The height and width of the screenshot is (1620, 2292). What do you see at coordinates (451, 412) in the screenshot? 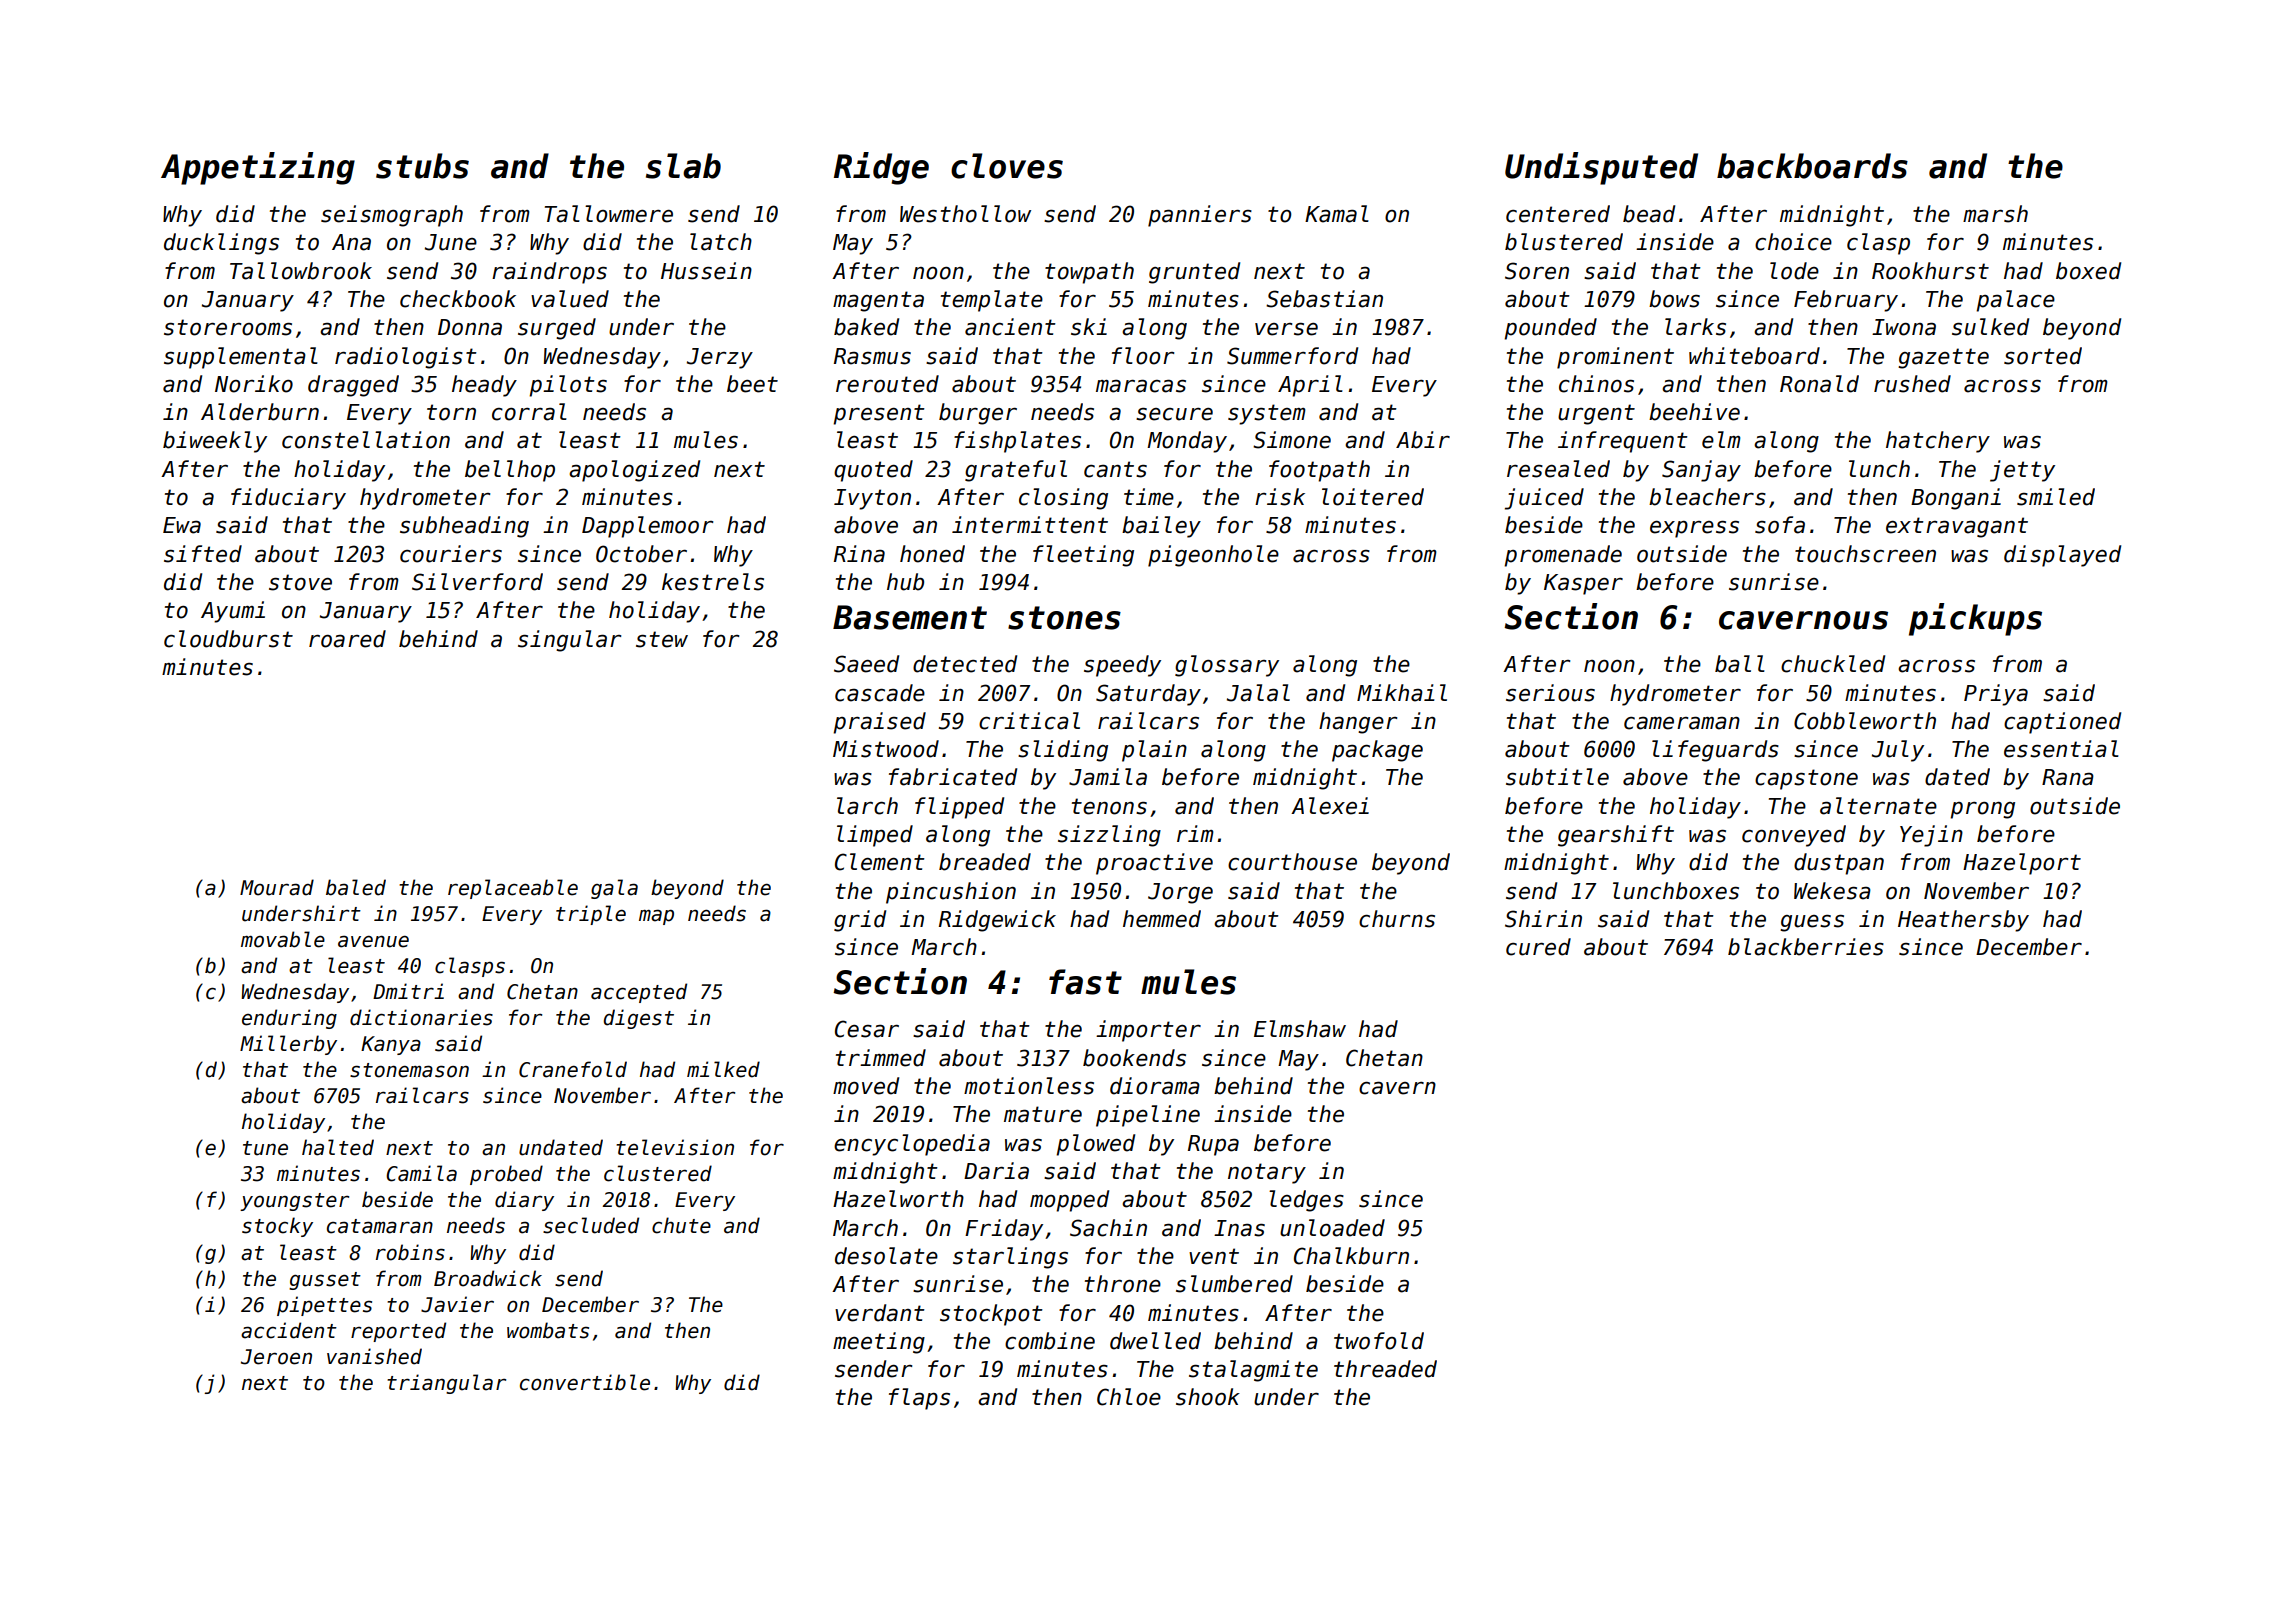
I see `torn` at bounding box center [451, 412].
